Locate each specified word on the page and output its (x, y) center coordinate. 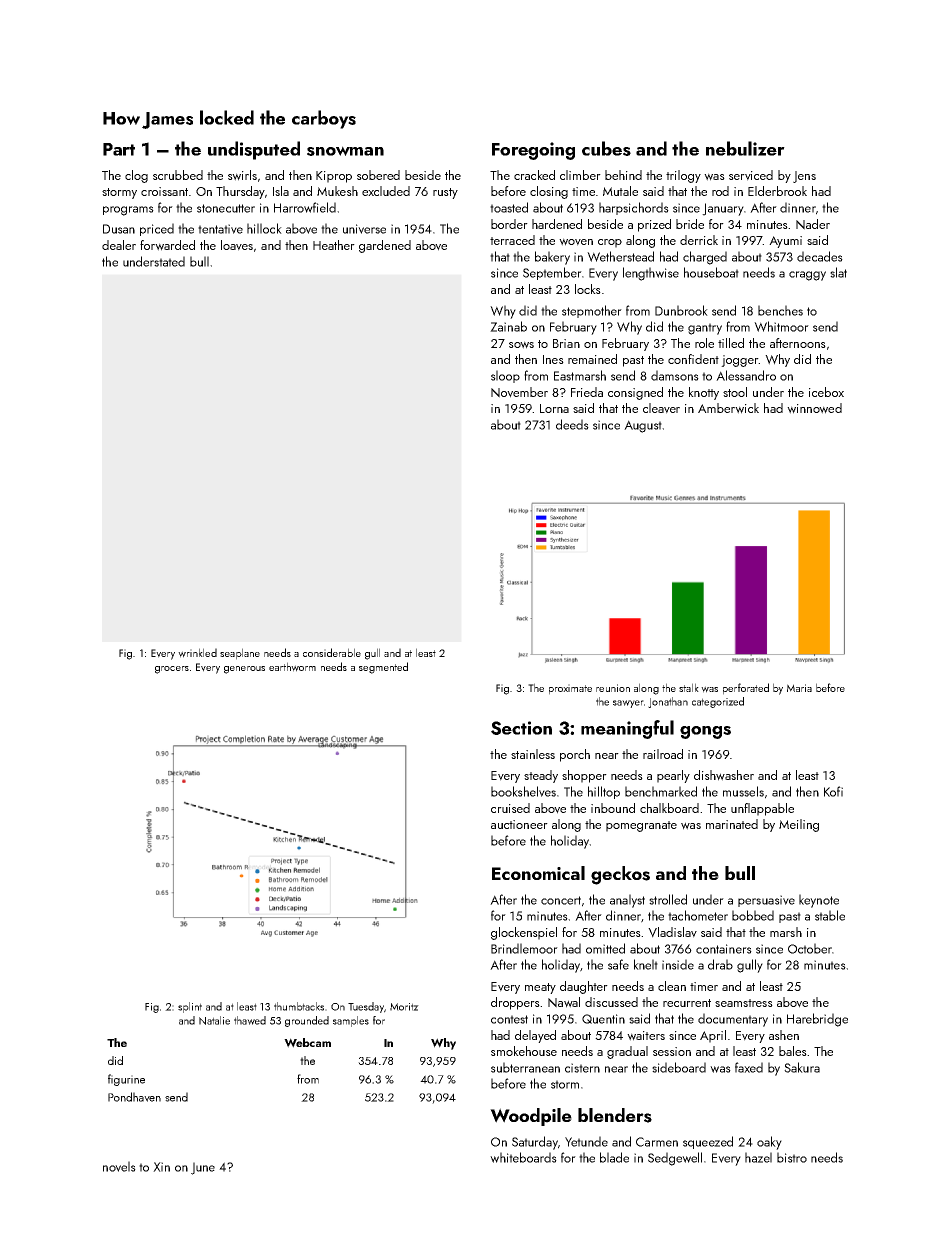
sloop (505, 376)
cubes (606, 148)
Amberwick (728, 408)
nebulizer (745, 148)
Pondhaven (134, 1097)
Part (119, 149)
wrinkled (197, 653)
